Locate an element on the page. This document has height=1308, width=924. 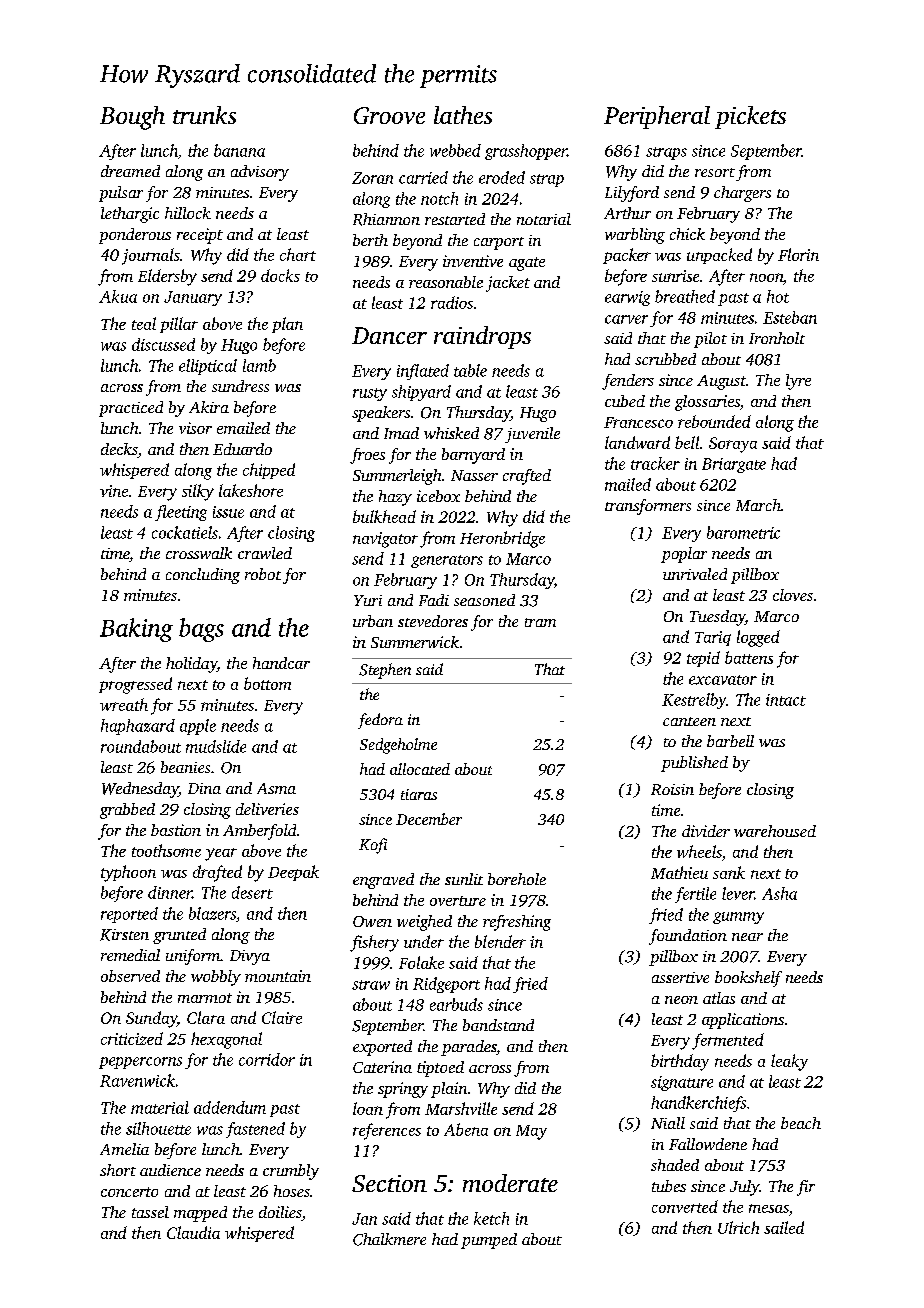
corridor is located at coordinates (267, 1059).
